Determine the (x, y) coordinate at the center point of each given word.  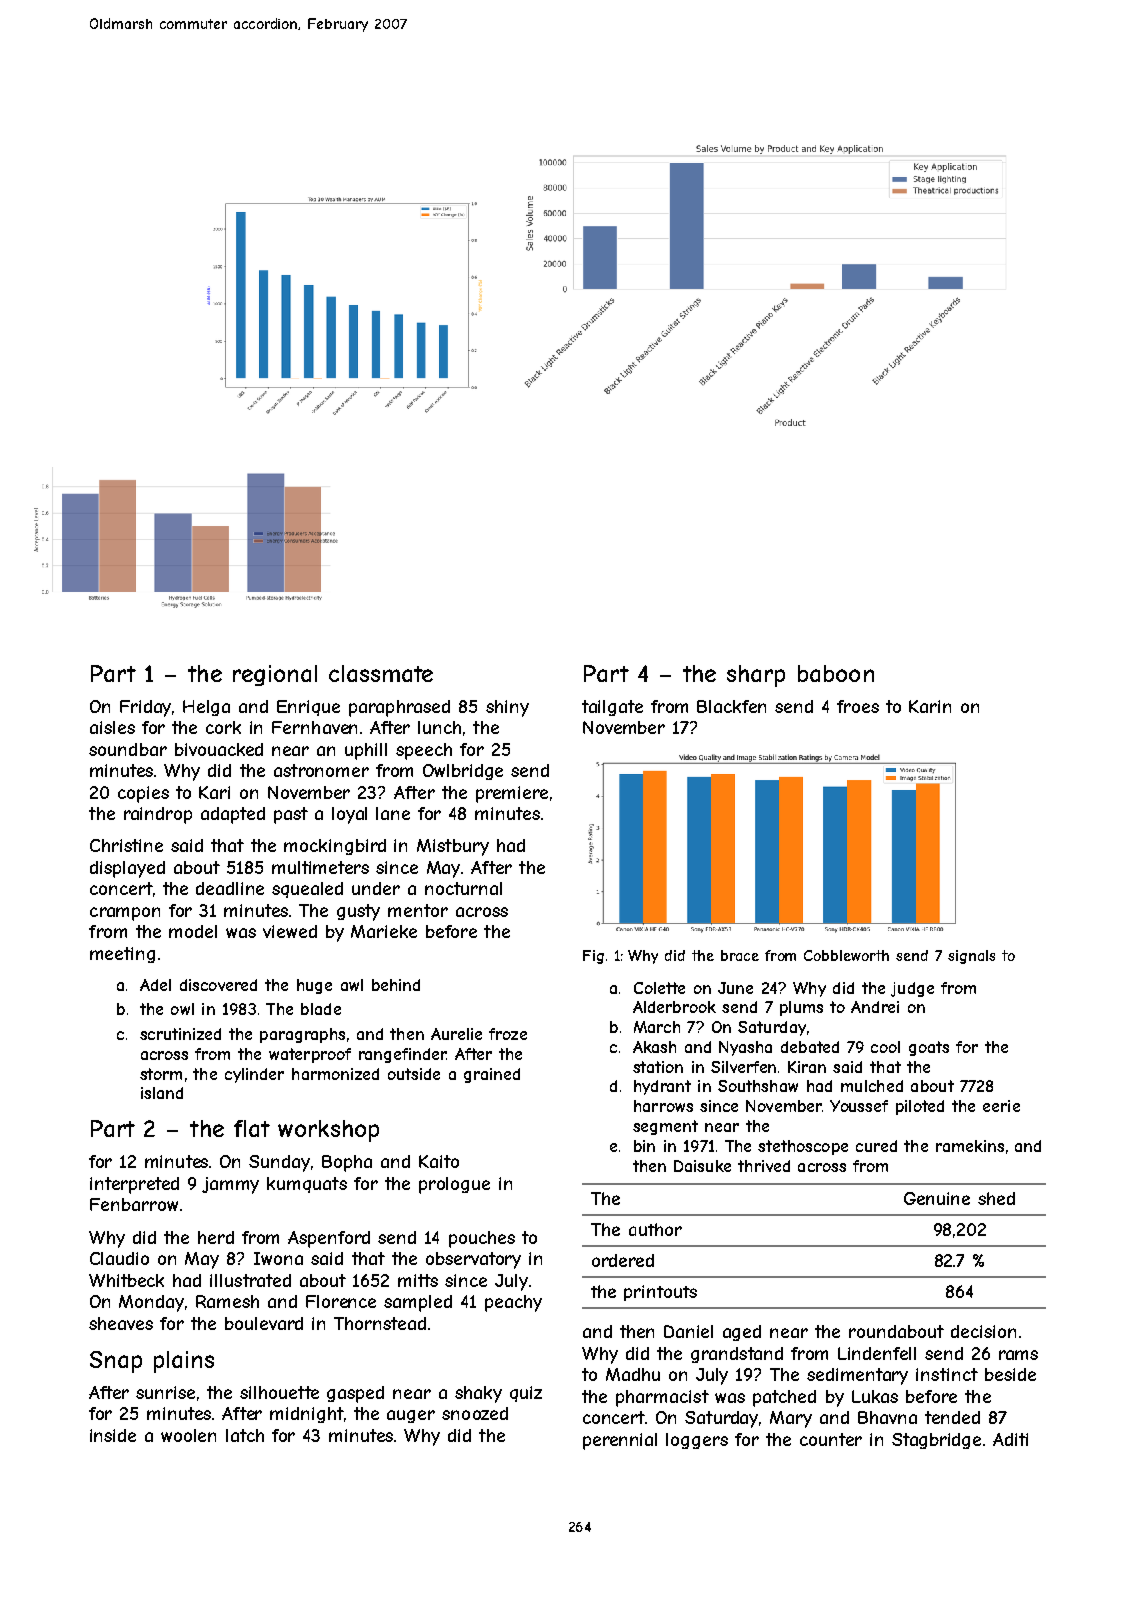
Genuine (937, 1198)
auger (411, 1416)
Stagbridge (936, 1441)
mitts (418, 1280)
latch (245, 1435)
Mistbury (453, 847)
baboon (836, 673)
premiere (512, 794)
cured (876, 1146)
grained (492, 1075)
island (162, 1093)
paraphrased (399, 708)
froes (858, 706)
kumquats (307, 1185)
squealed (307, 890)
